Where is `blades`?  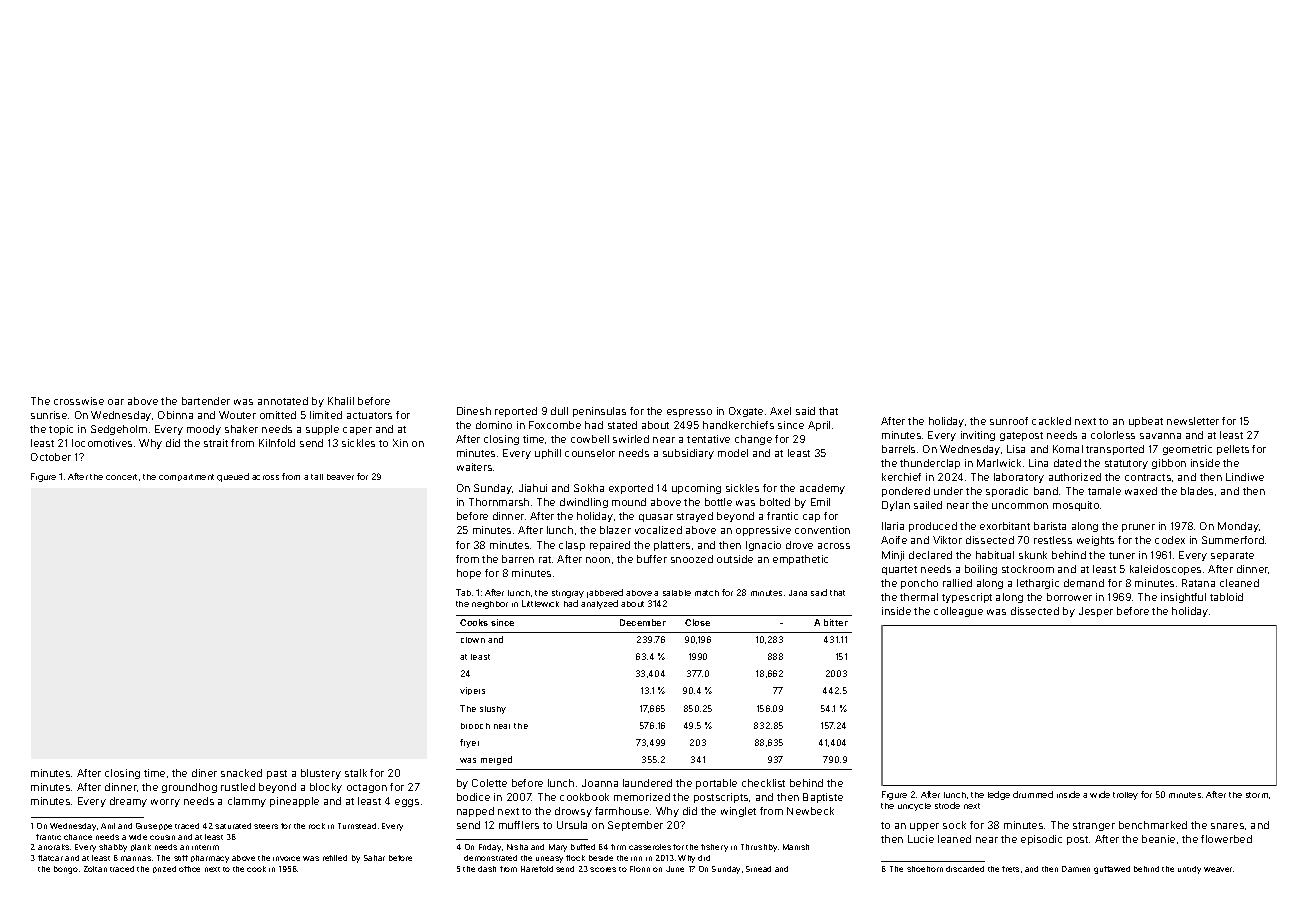
blades is located at coordinates (1197, 491).
